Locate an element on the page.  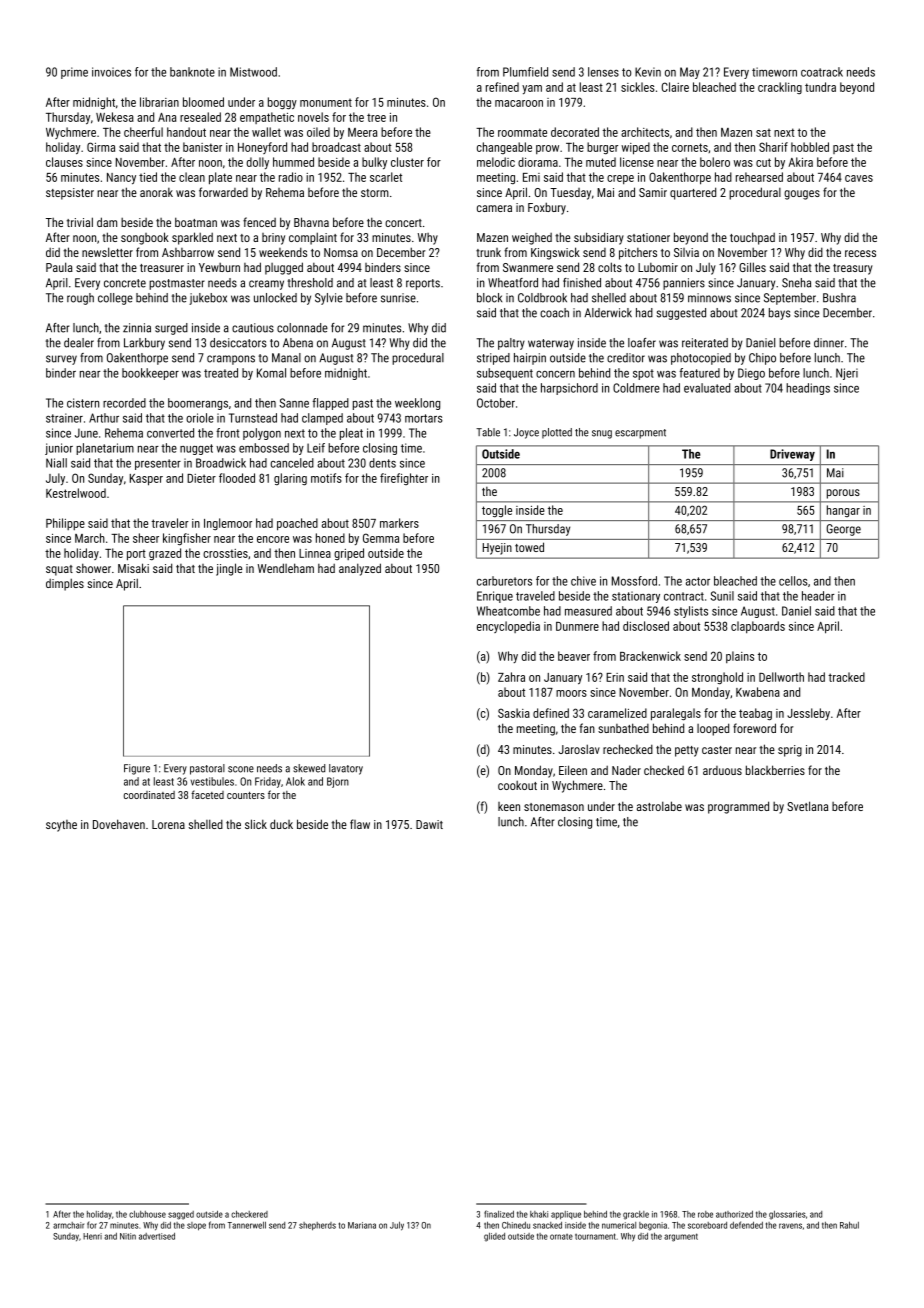
Philippe is located at coordinates (65, 524).
